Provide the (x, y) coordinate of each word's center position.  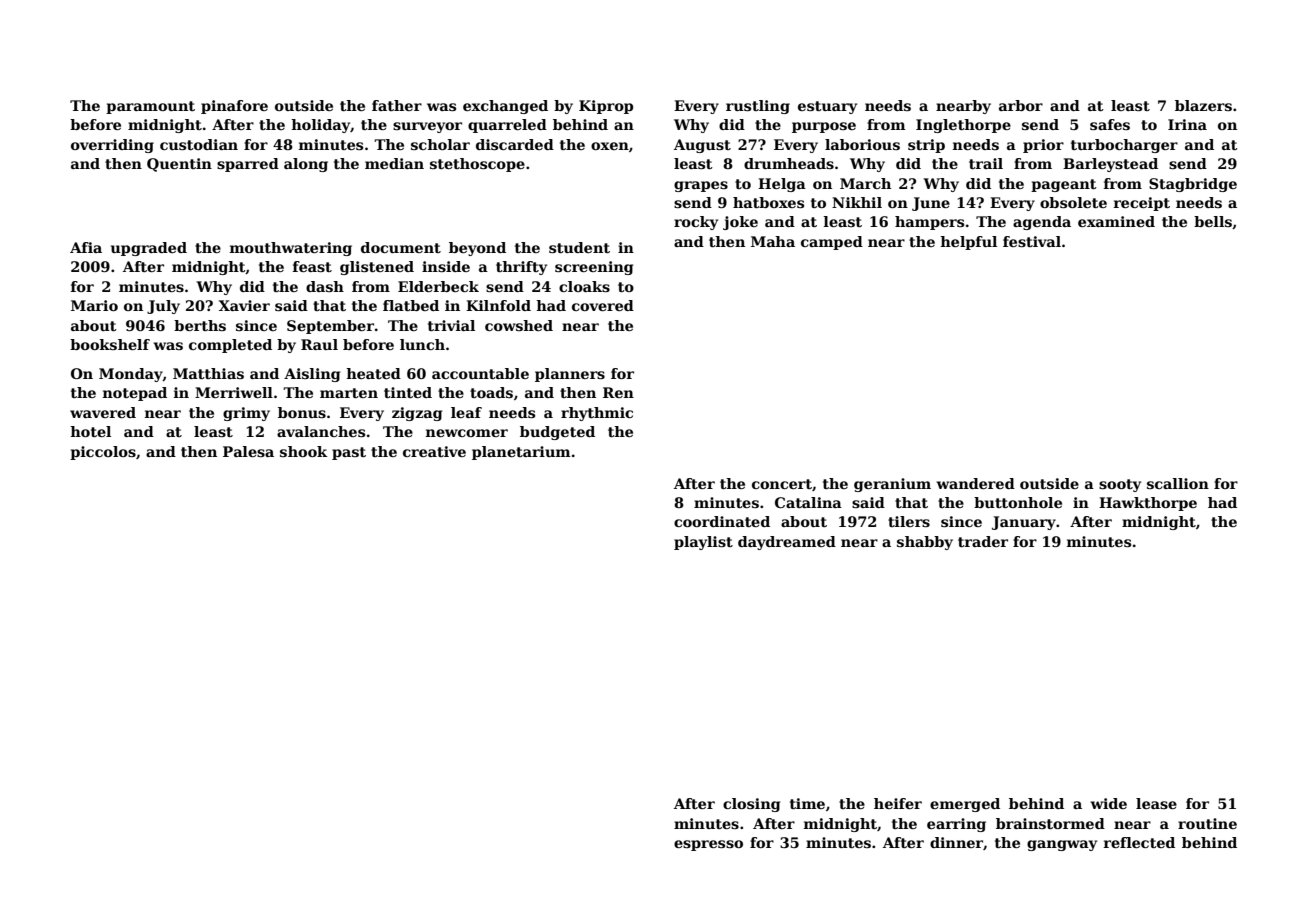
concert (782, 484)
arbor (1021, 105)
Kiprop (606, 107)
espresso (708, 845)
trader (983, 541)
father (397, 105)
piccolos (103, 453)
